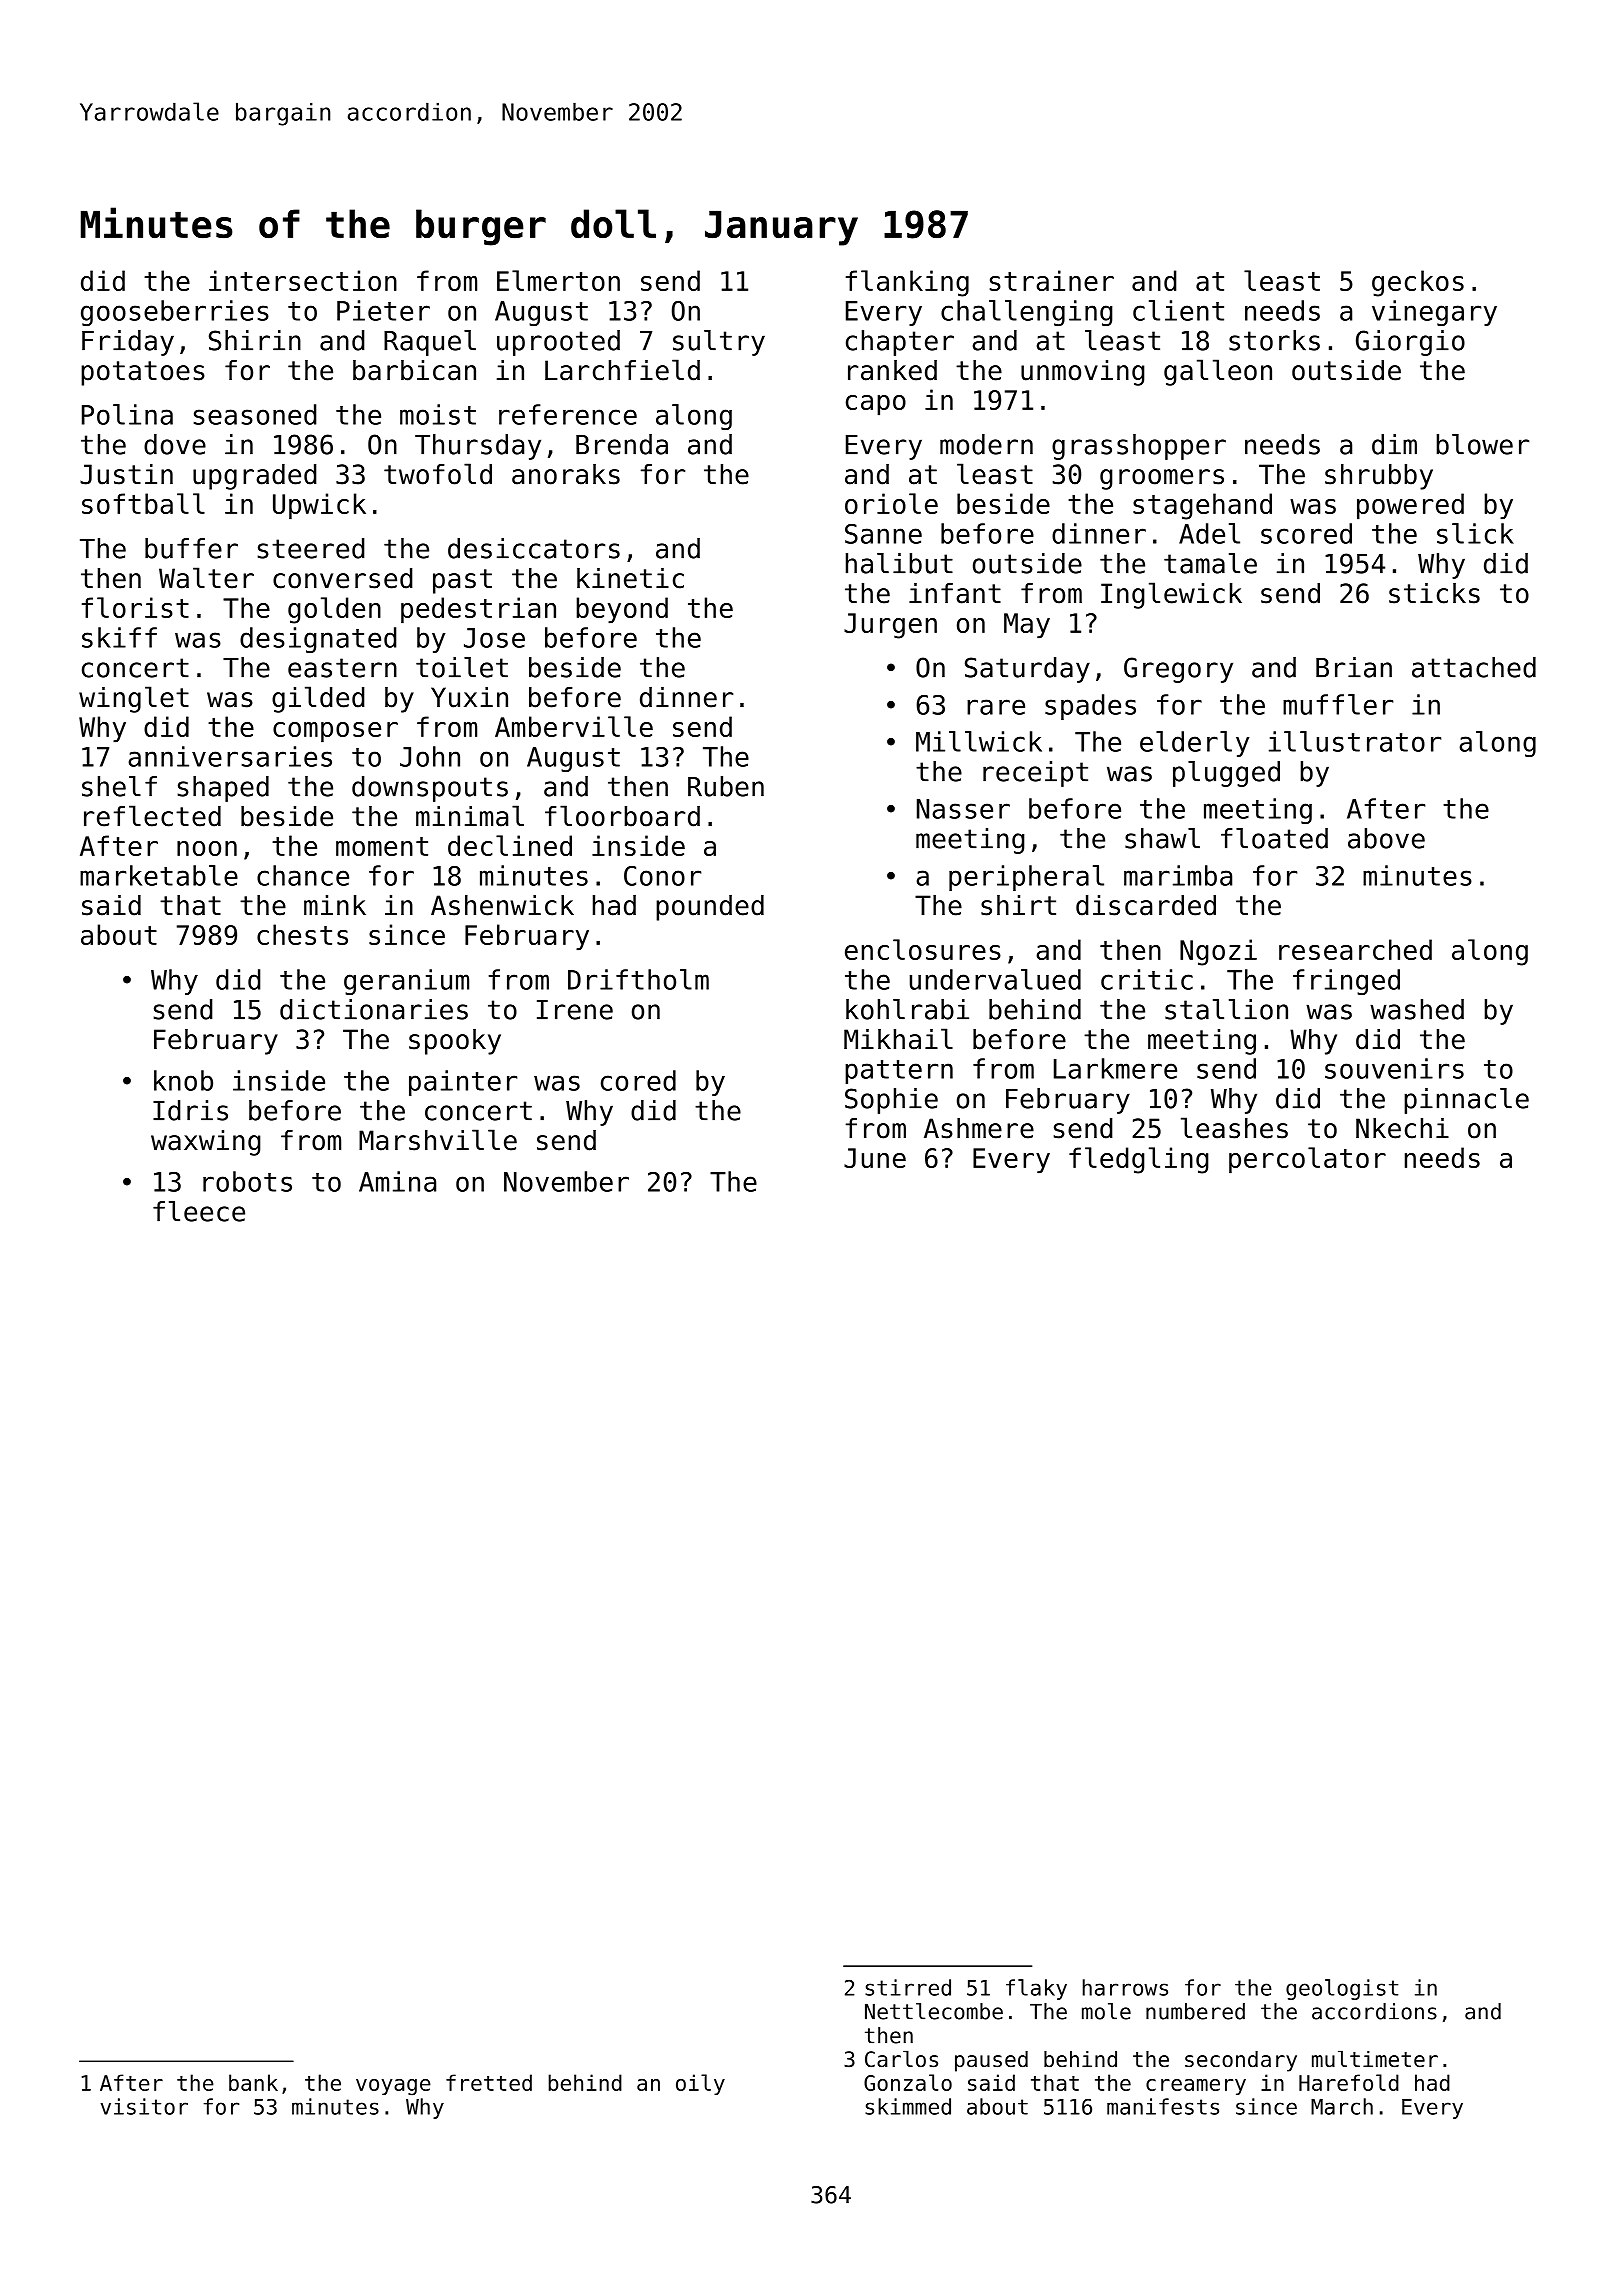 The width and height of the document is (1620, 2292). What do you see at coordinates (1342, 1989) in the document?
I see `geologist` at bounding box center [1342, 1989].
